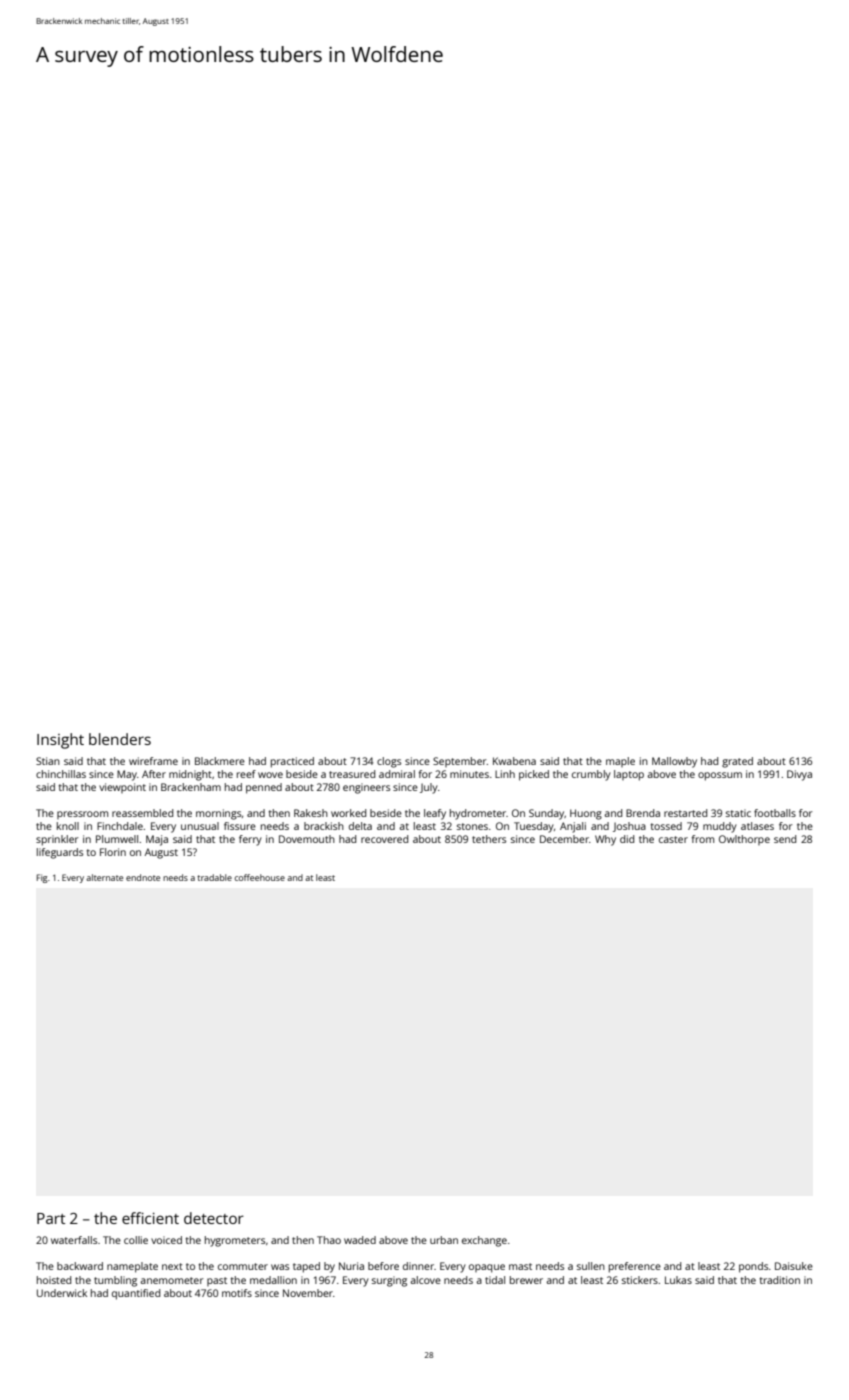 This page has width=849, height=1400. Describe the element at coordinates (785, 839) in the page. I see `send` at that location.
